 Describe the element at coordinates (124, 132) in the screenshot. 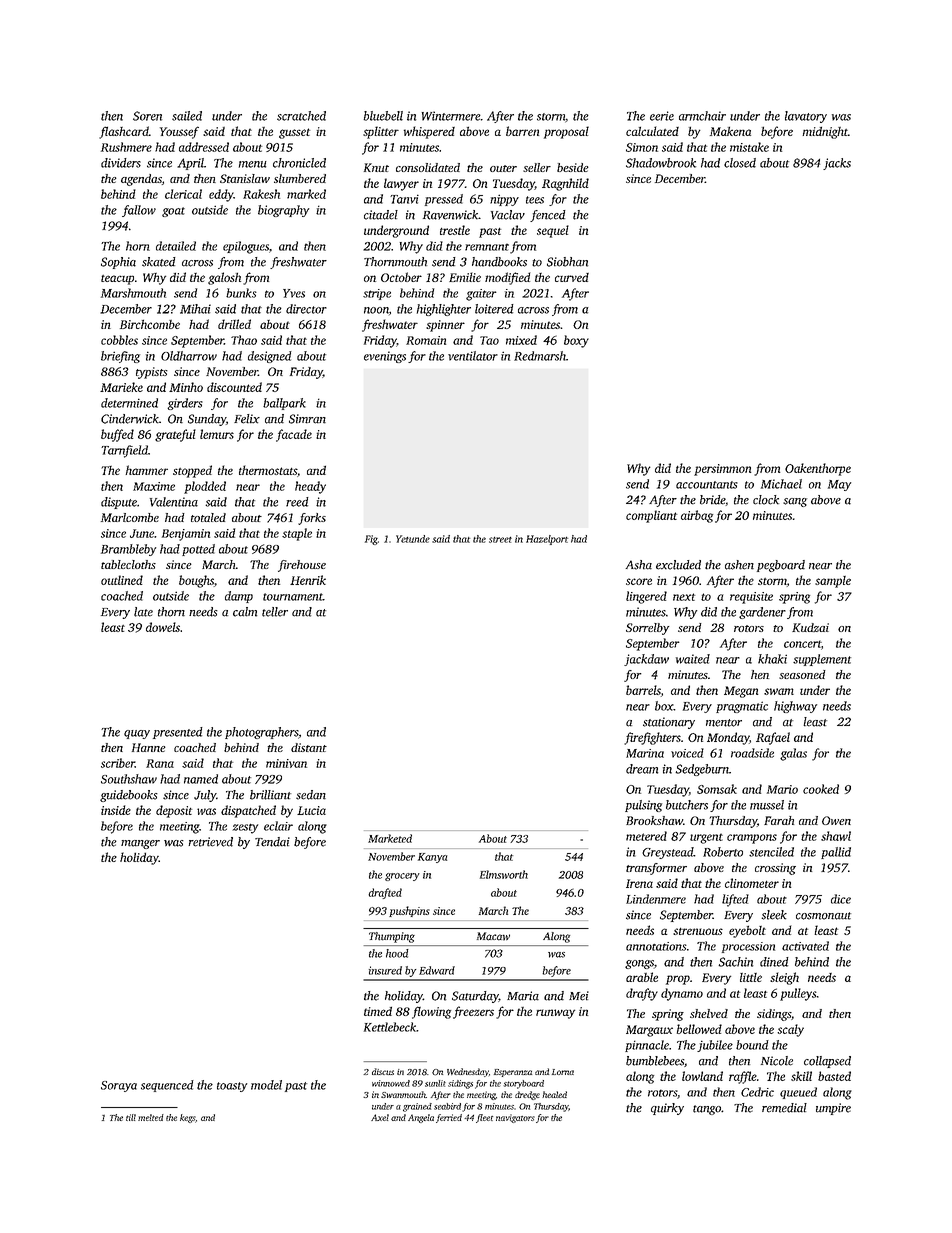

I see `flashcard` at that location.
